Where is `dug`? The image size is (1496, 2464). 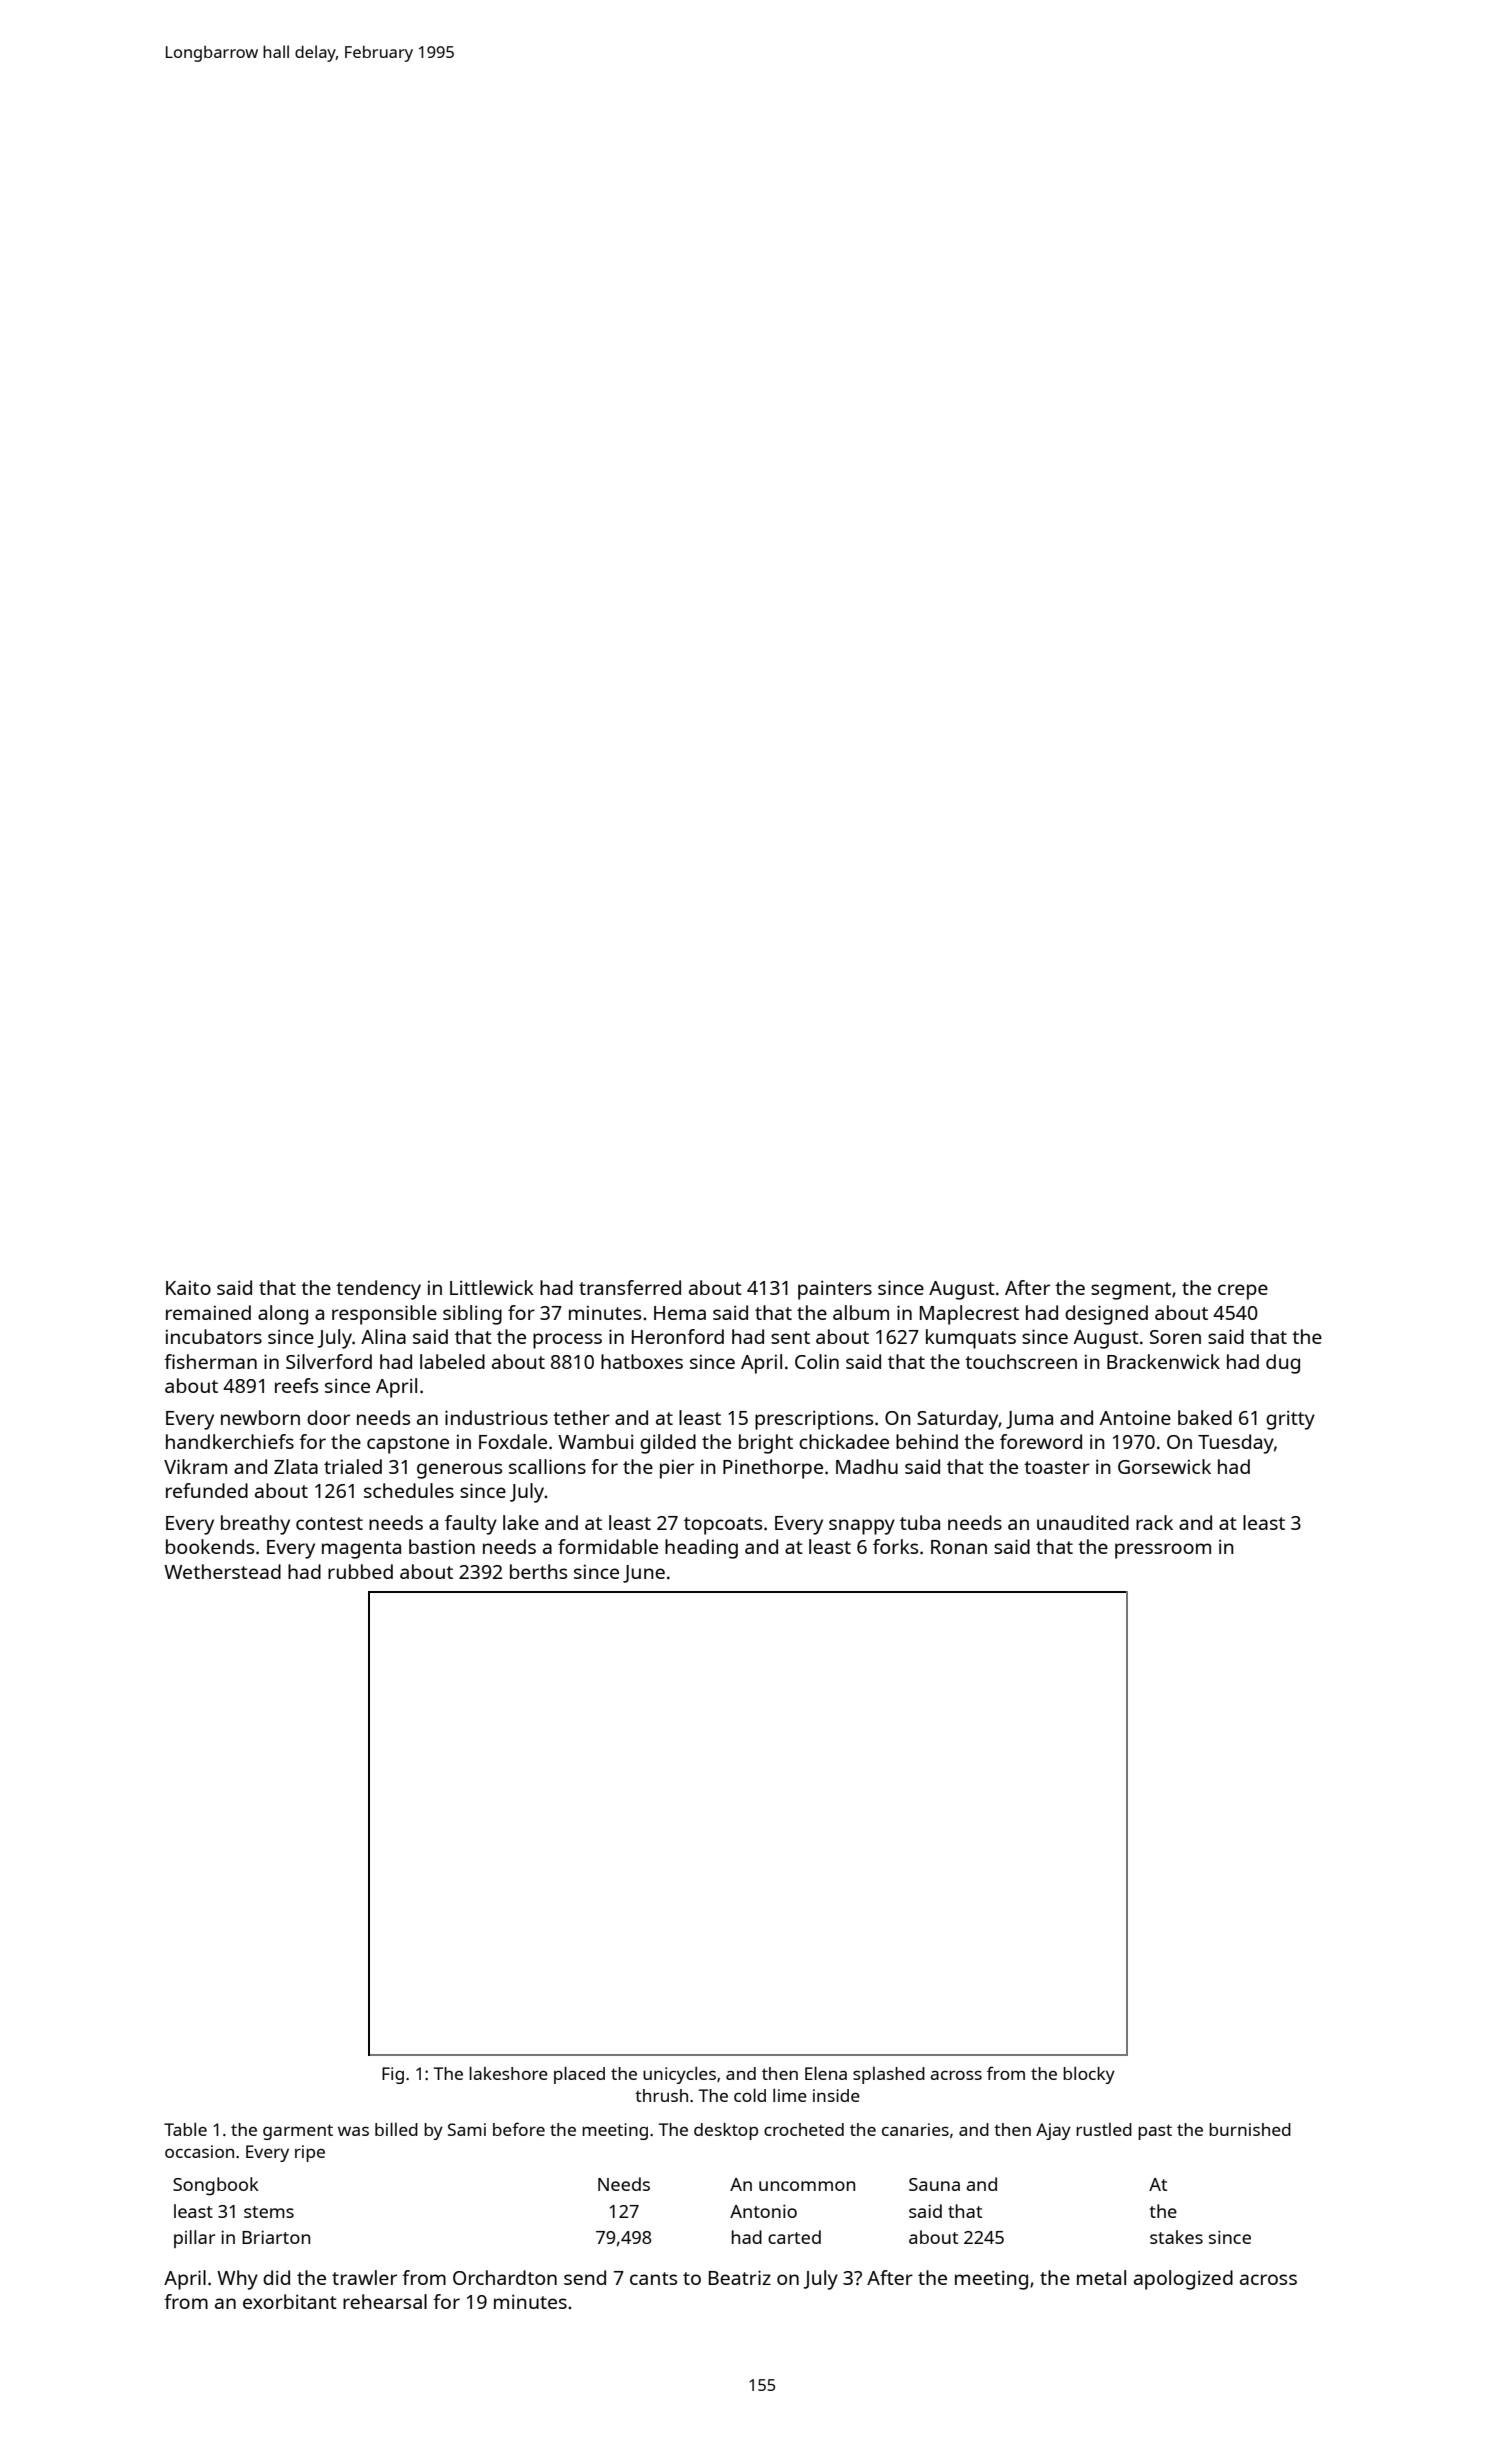 dug is located at coordinates (1283, 1364).
